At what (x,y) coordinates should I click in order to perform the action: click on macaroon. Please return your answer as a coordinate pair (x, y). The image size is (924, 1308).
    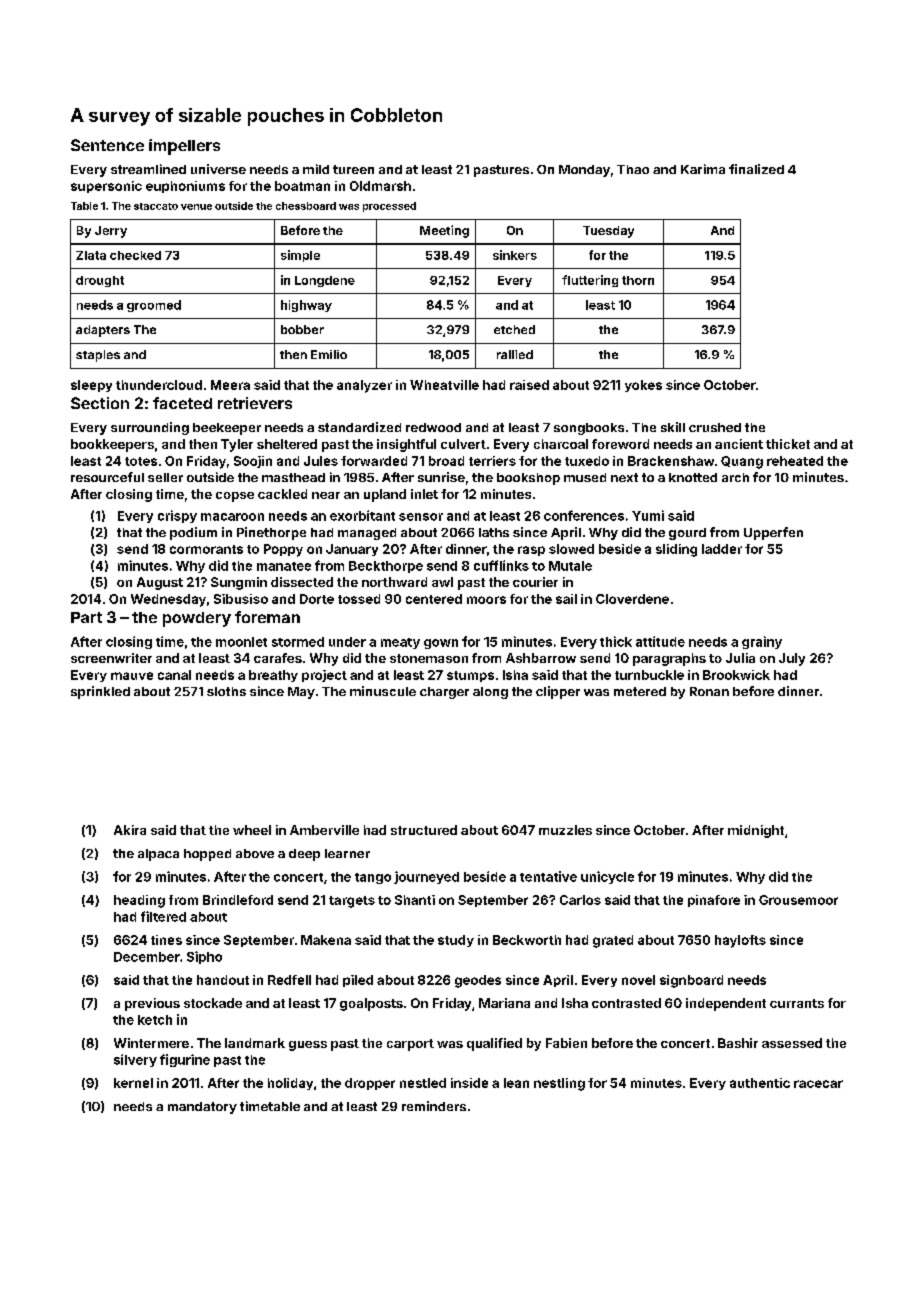
    Looking at the image, I should click on (232, 517).
